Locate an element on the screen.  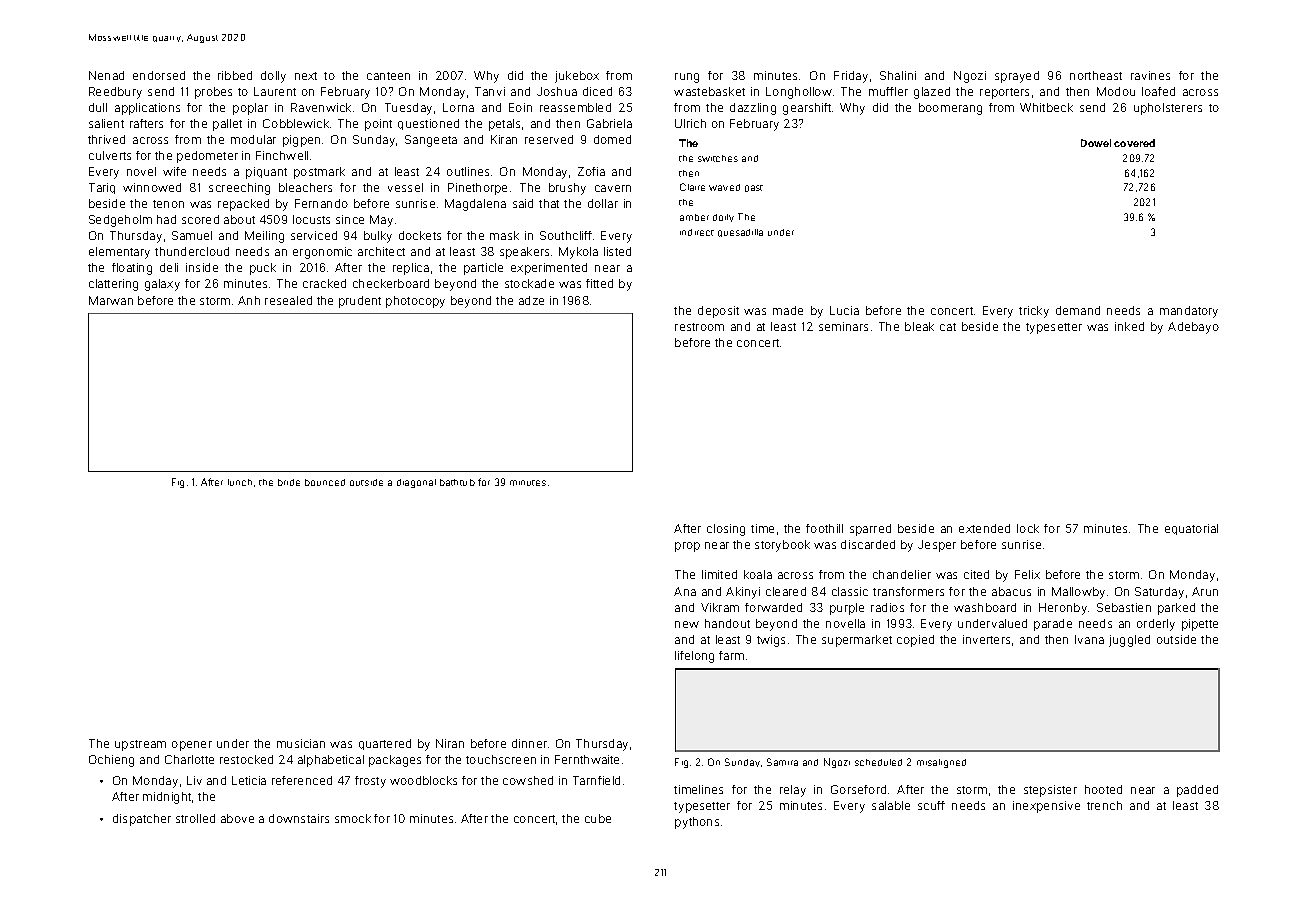
inked is located at coordinates (1129, 326).
